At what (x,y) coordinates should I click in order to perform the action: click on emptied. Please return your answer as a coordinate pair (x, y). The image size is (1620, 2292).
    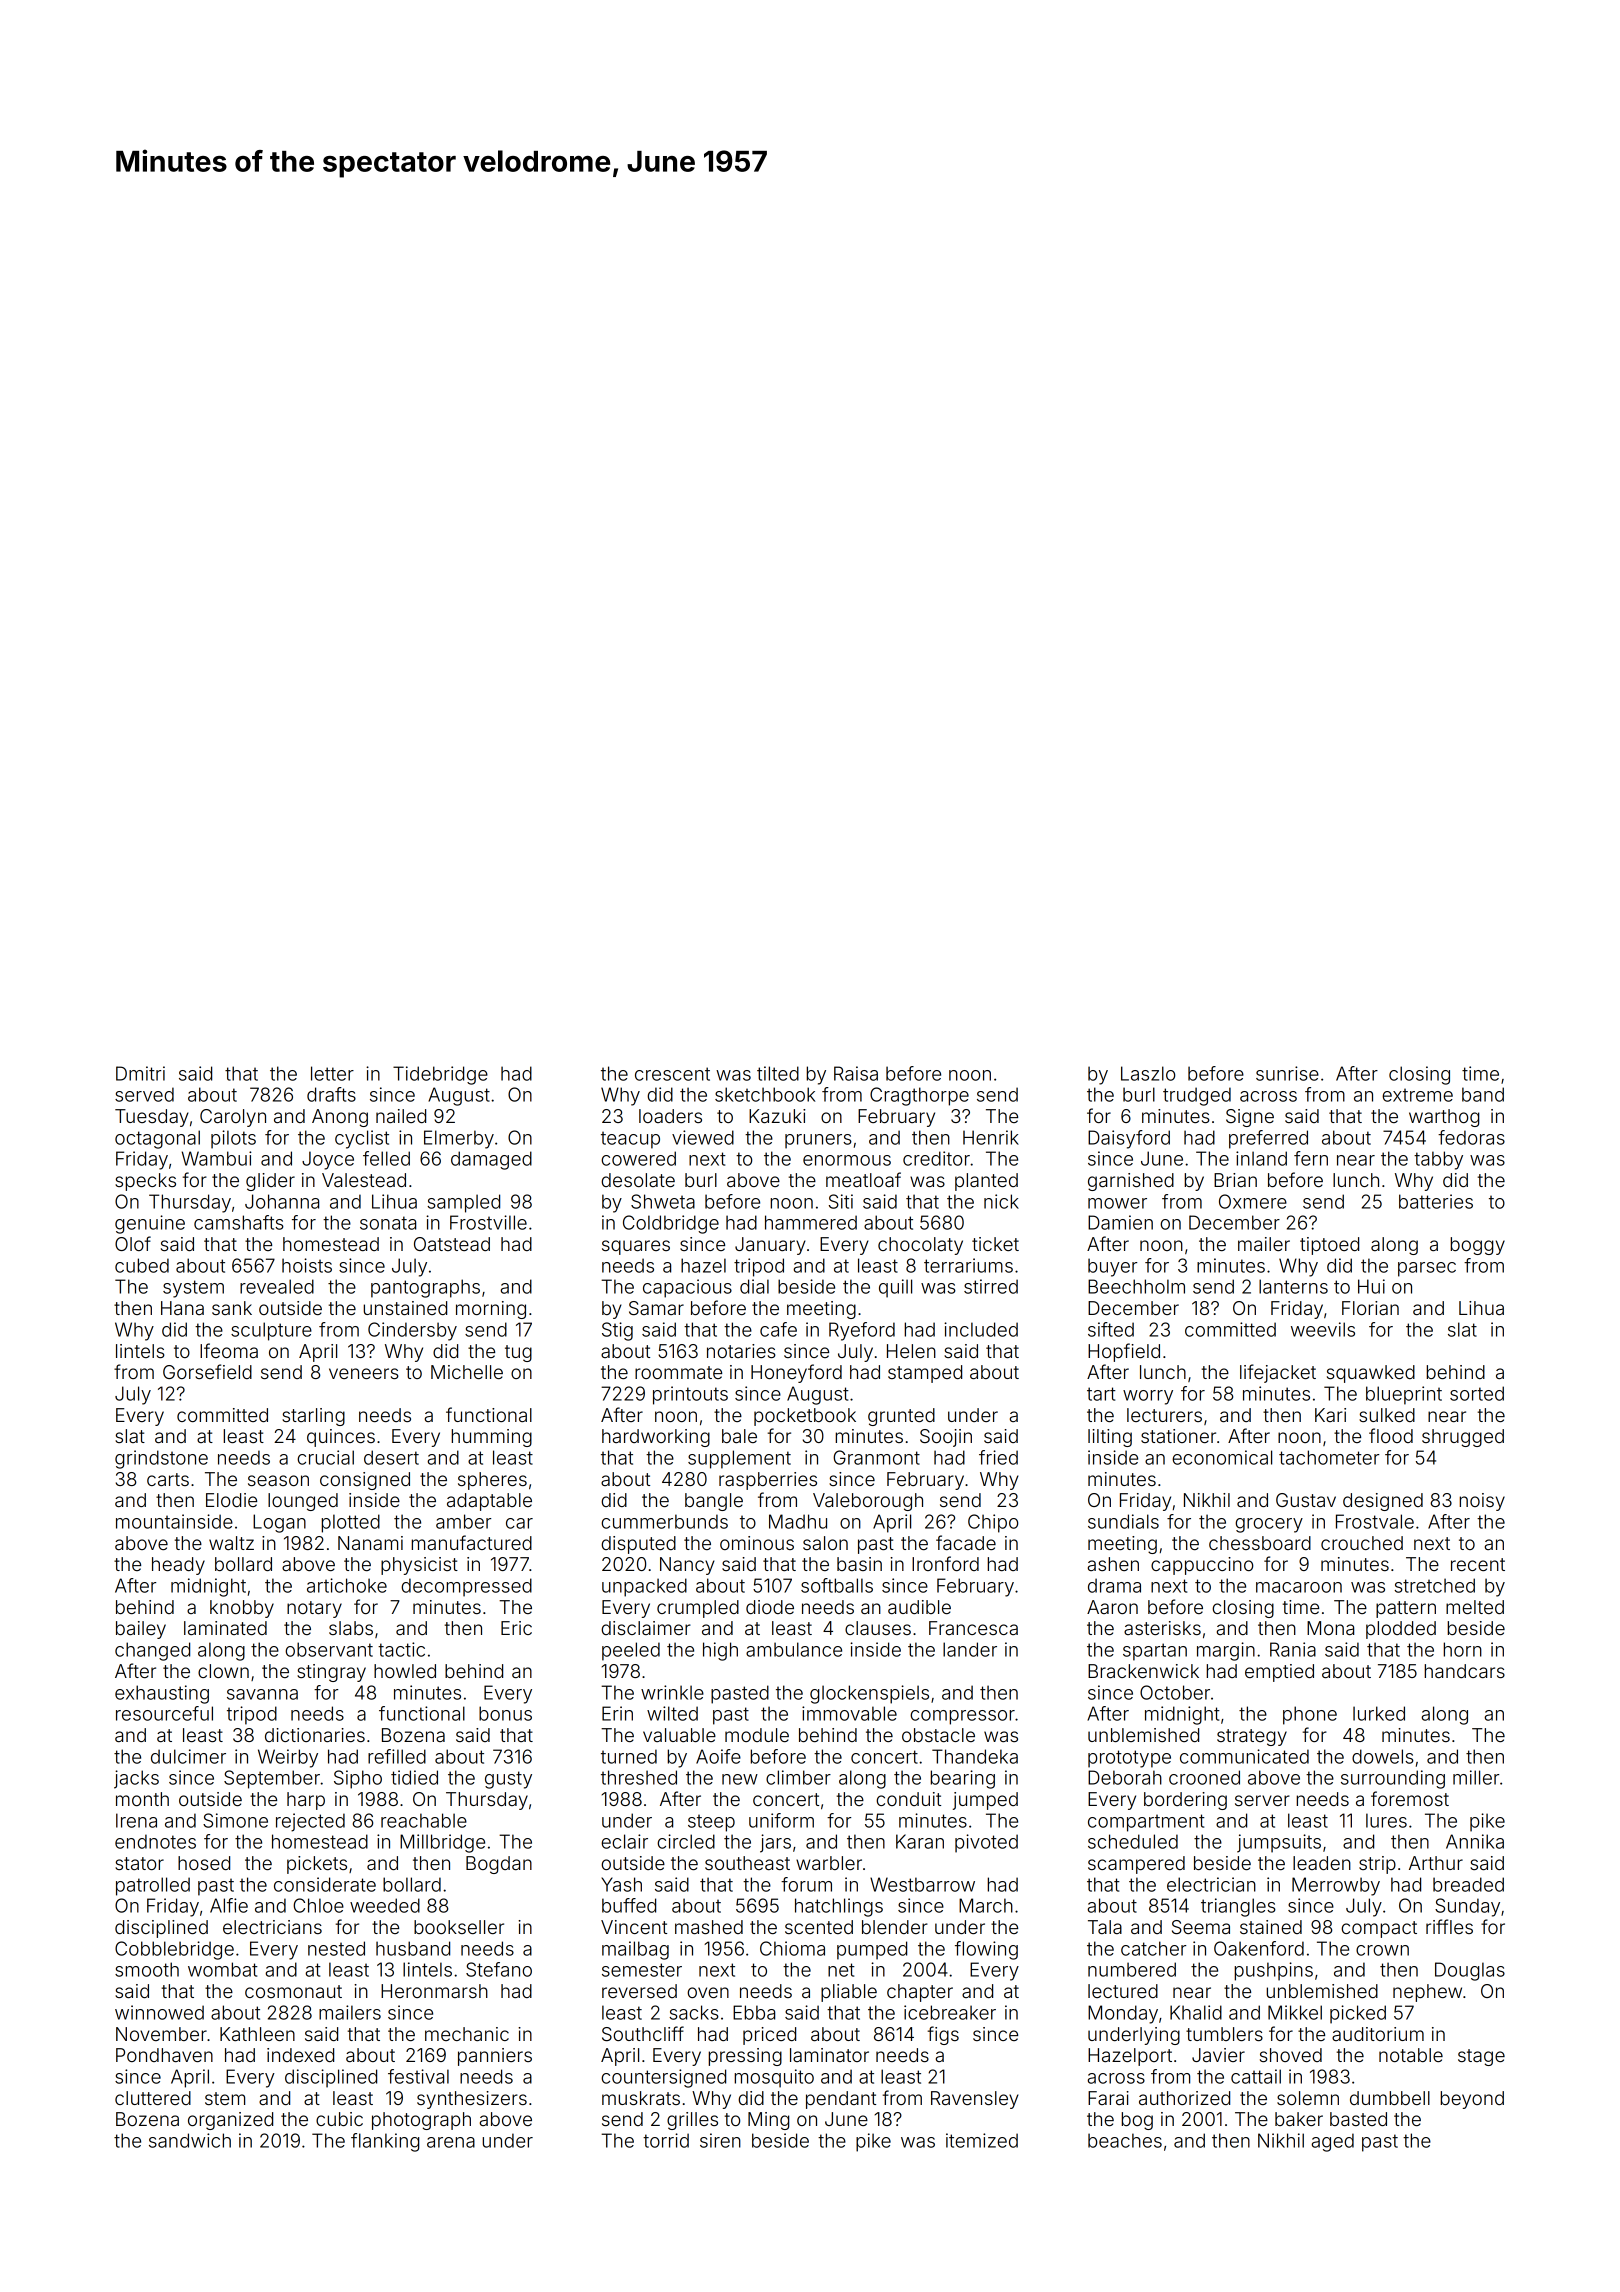
    Looking at the image, I should click on (1279, 1673).
